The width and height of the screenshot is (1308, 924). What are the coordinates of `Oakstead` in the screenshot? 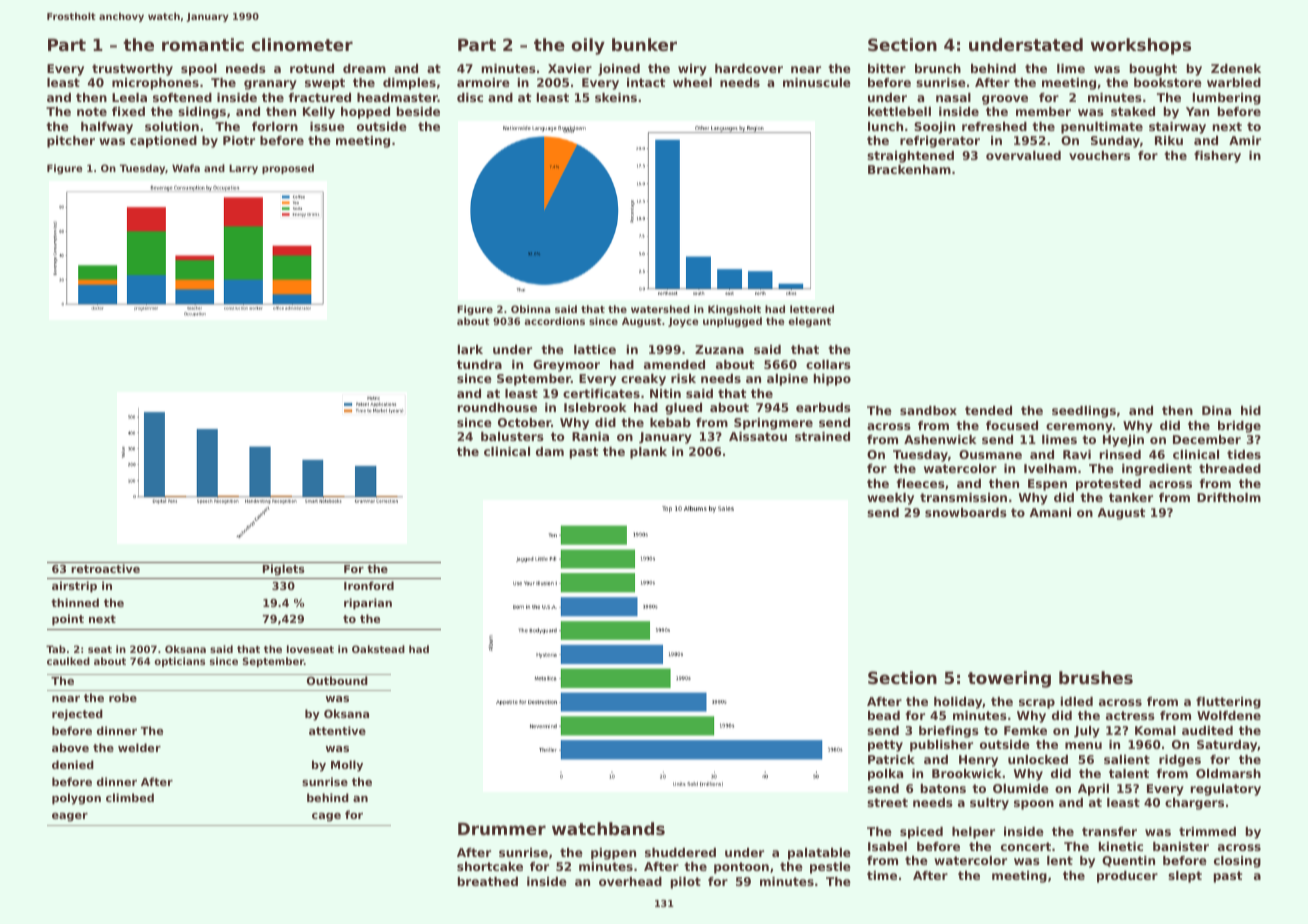 It's located at (378, 649).
